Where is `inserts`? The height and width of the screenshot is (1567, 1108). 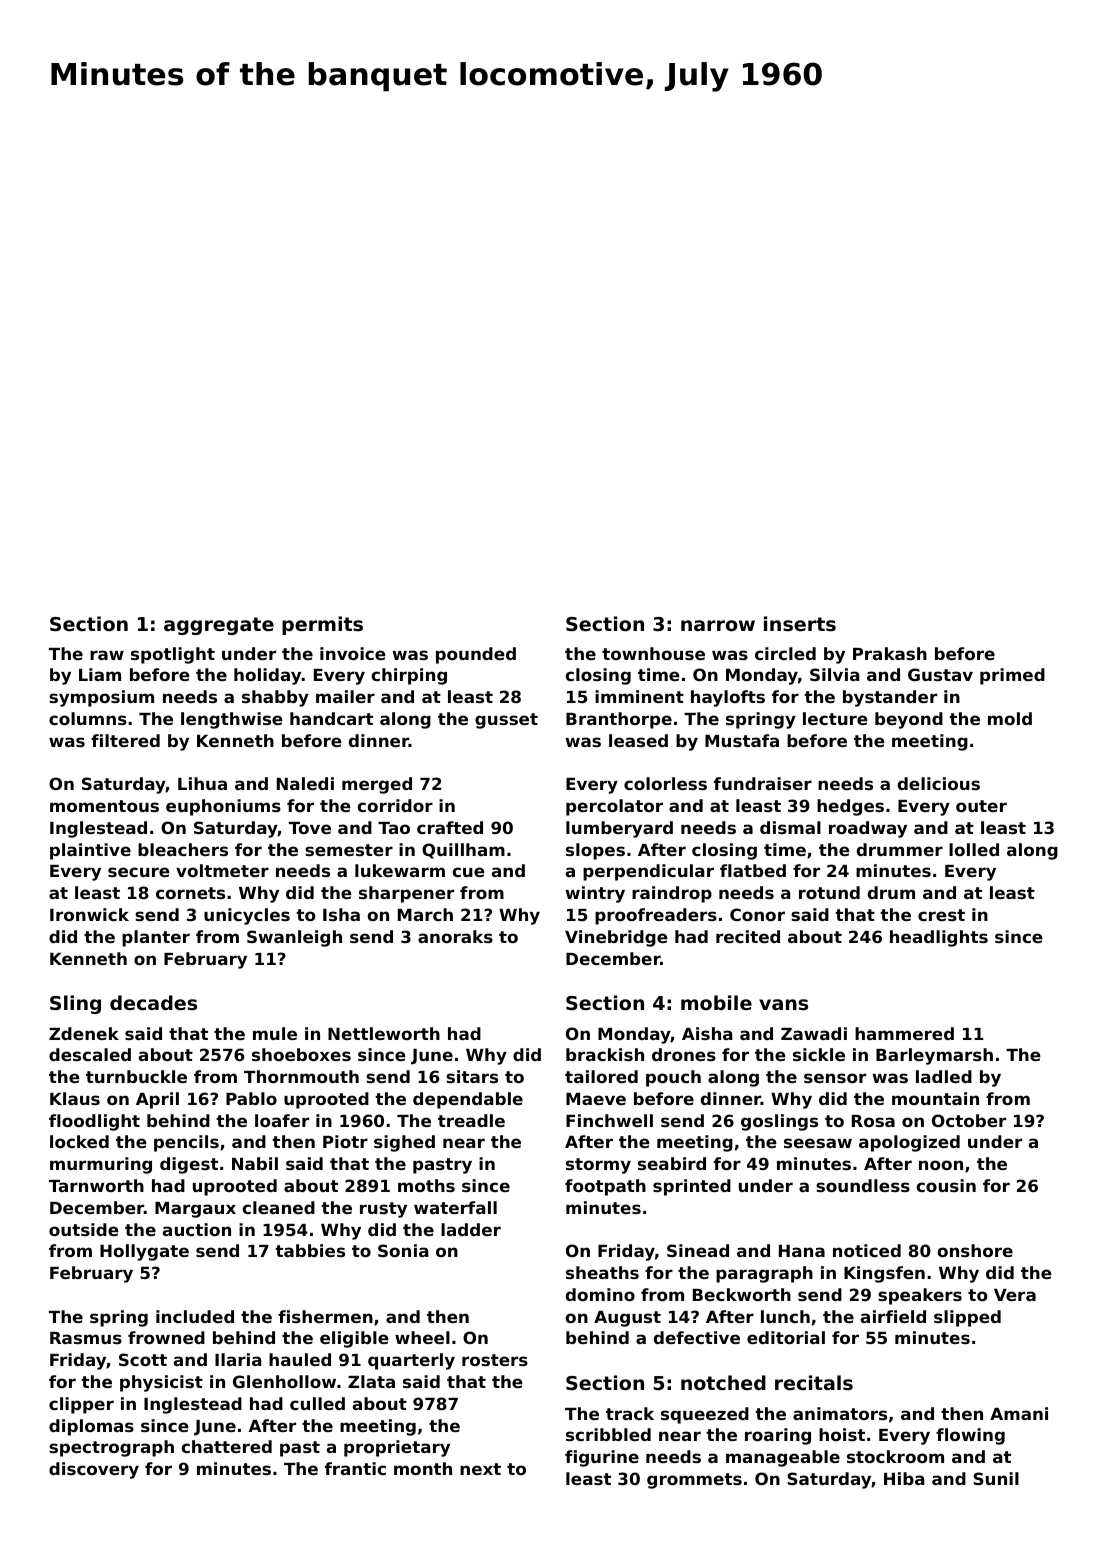 inserts is located at coordinates (800, 623).
